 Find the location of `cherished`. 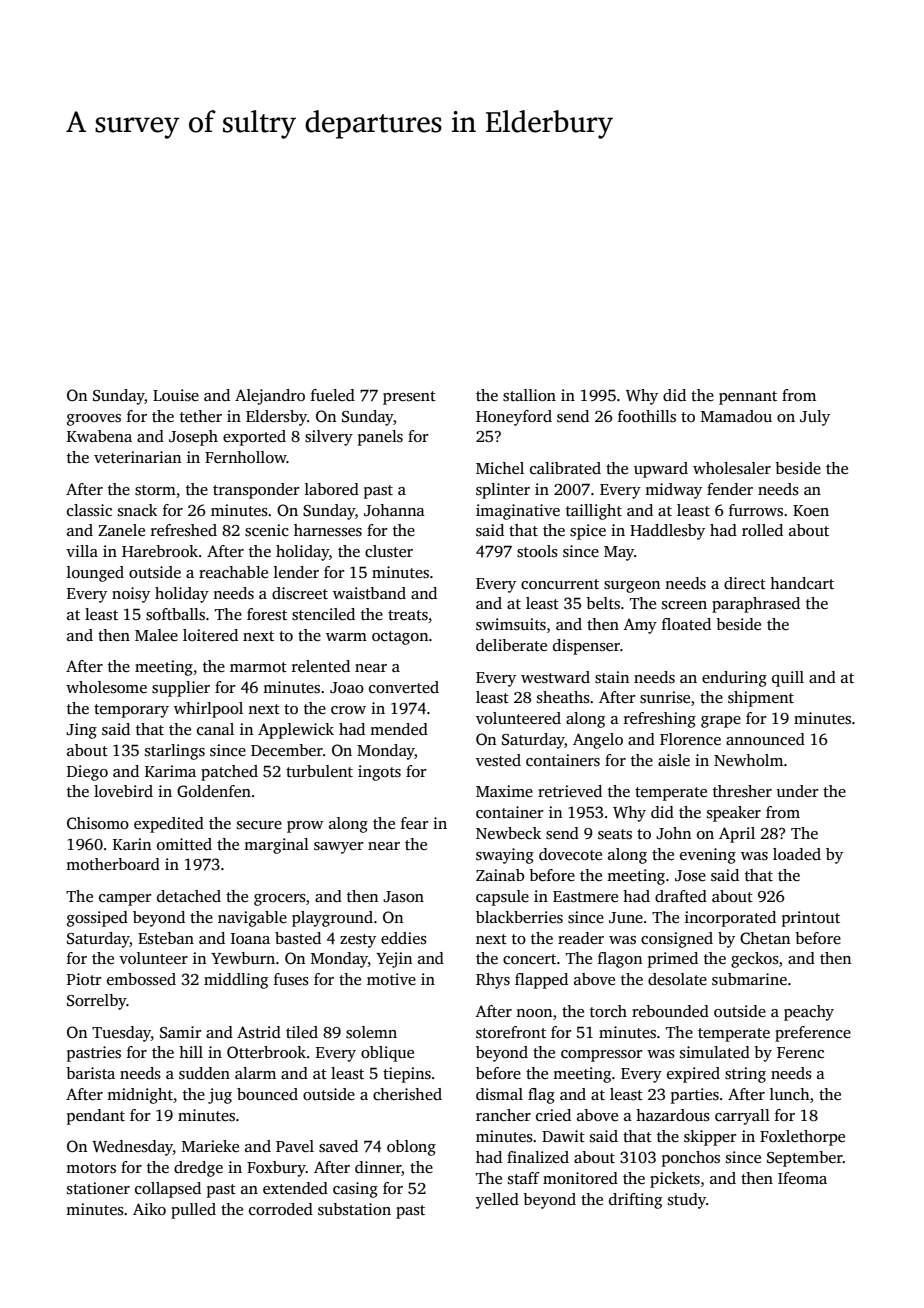

cherished is located at coordinates (407, 1094).
